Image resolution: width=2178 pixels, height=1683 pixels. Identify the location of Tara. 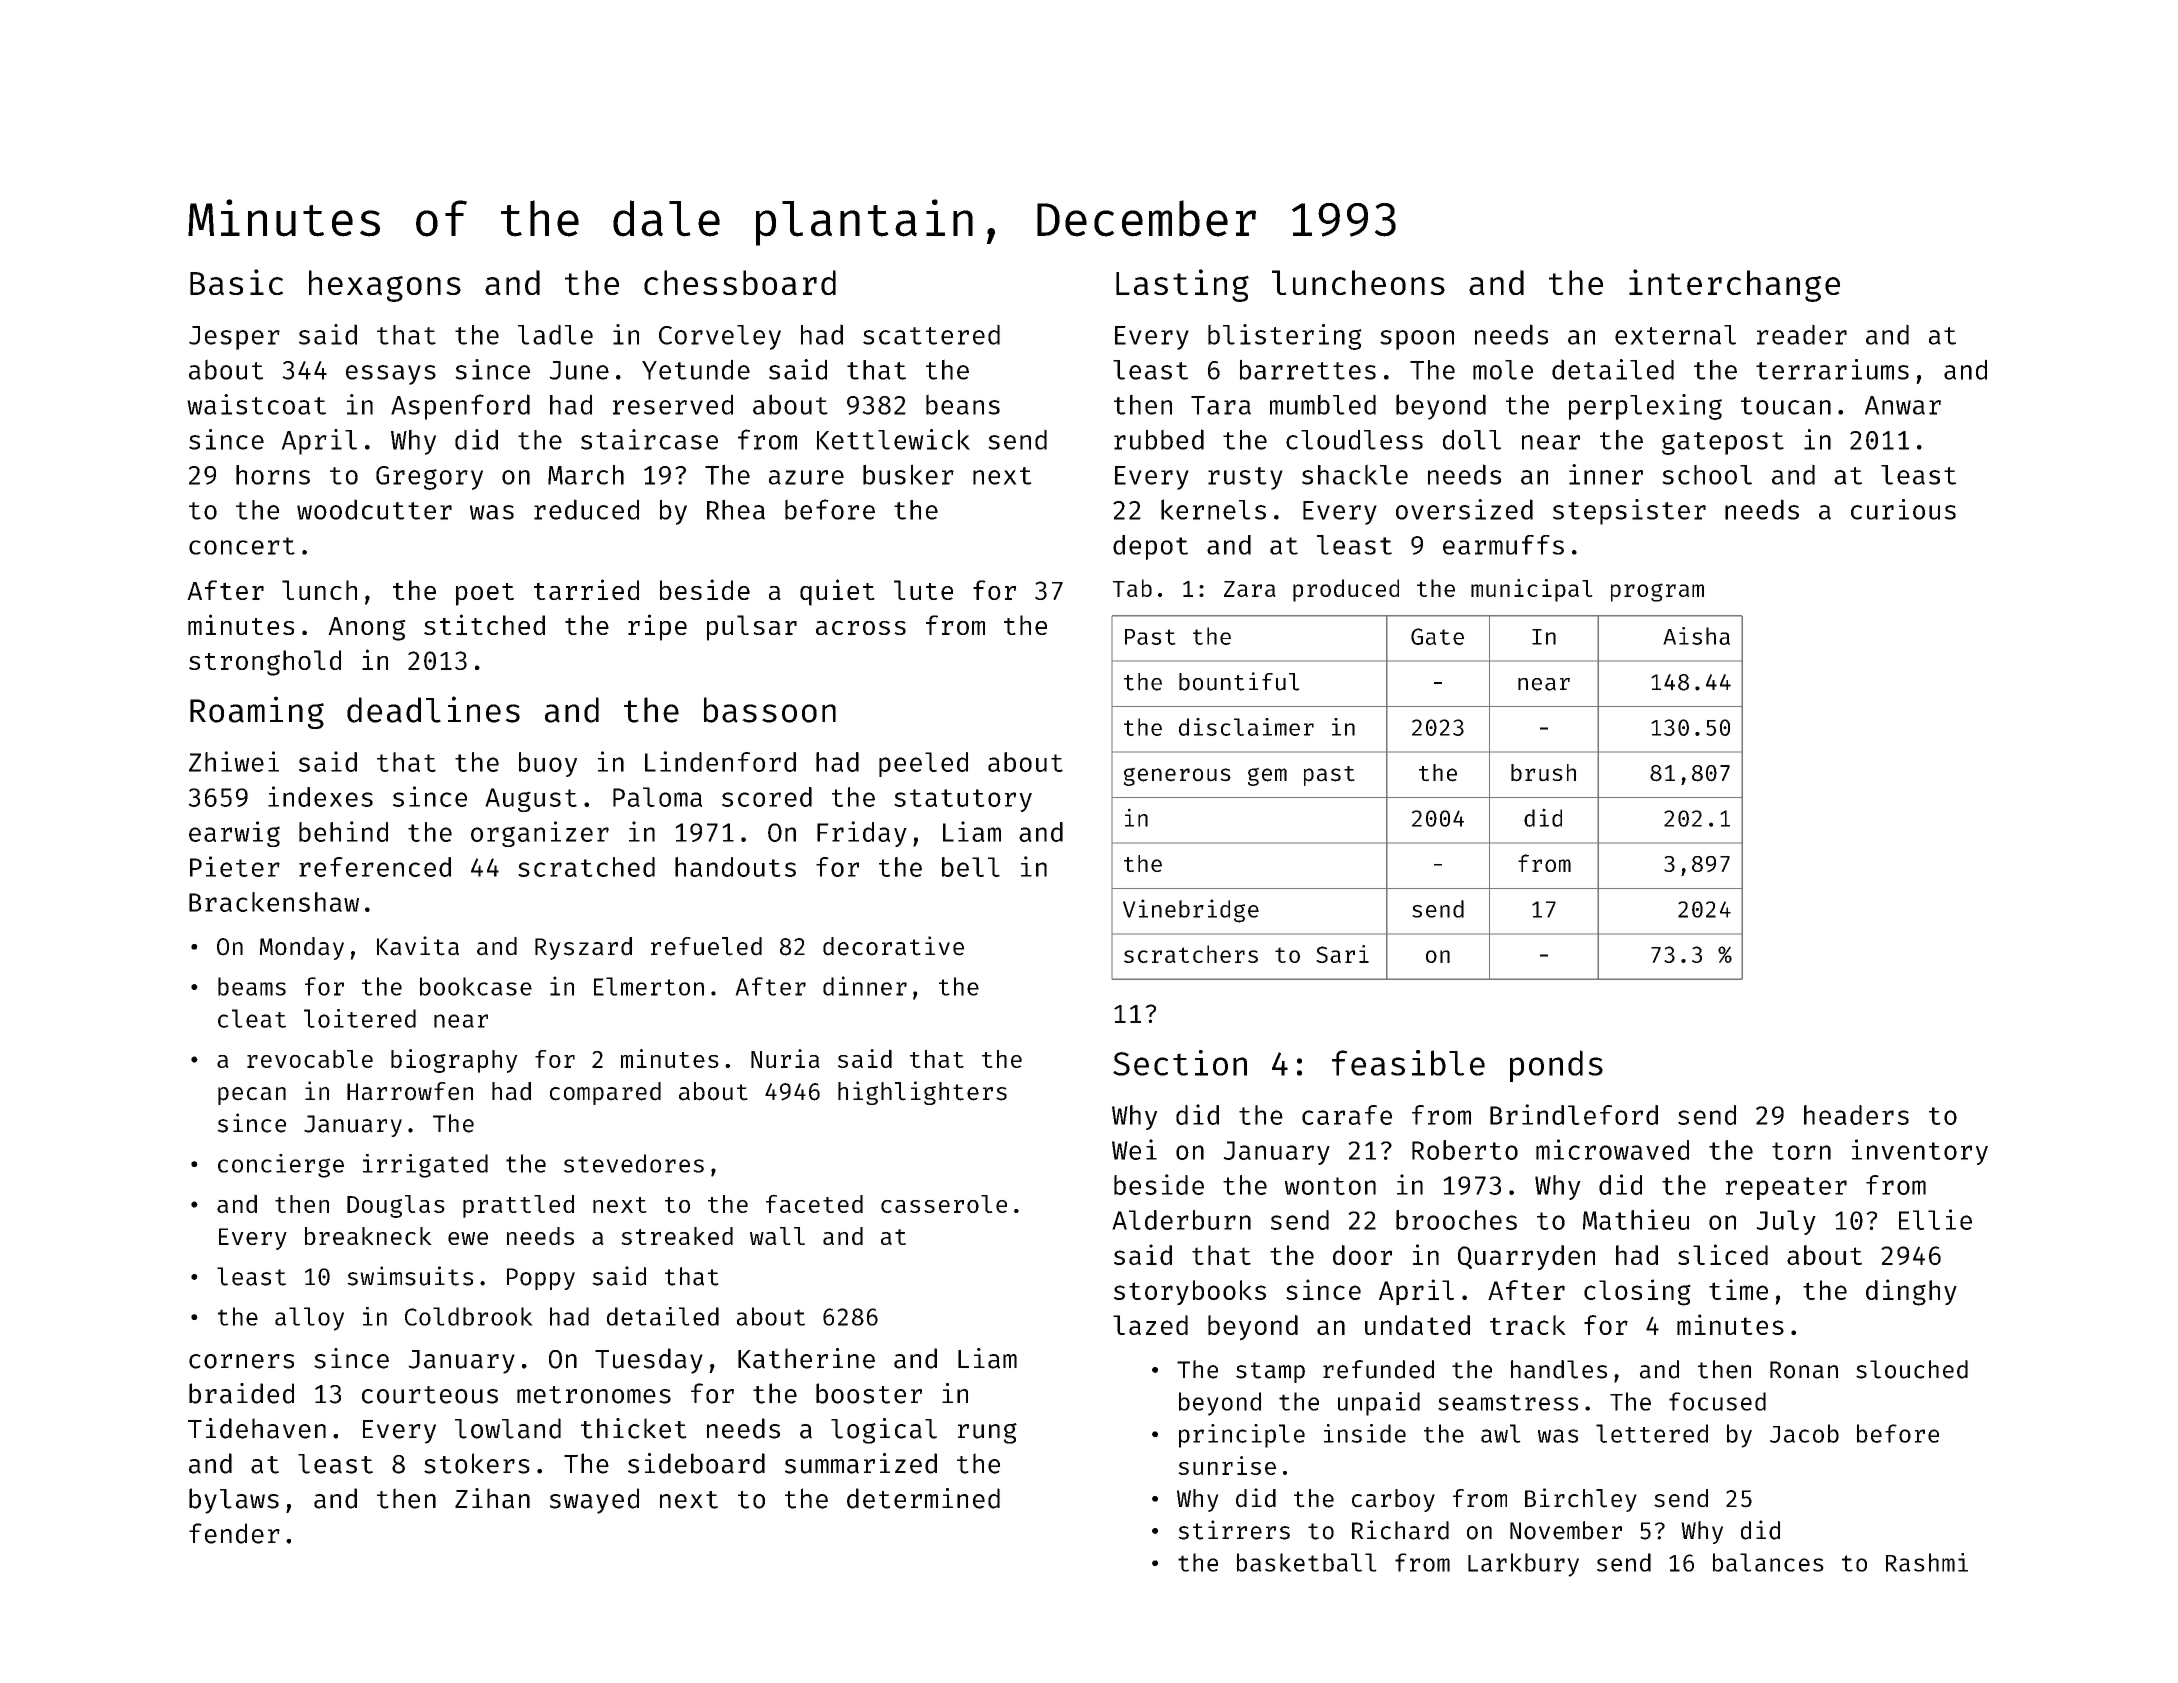
(1221, 405).
